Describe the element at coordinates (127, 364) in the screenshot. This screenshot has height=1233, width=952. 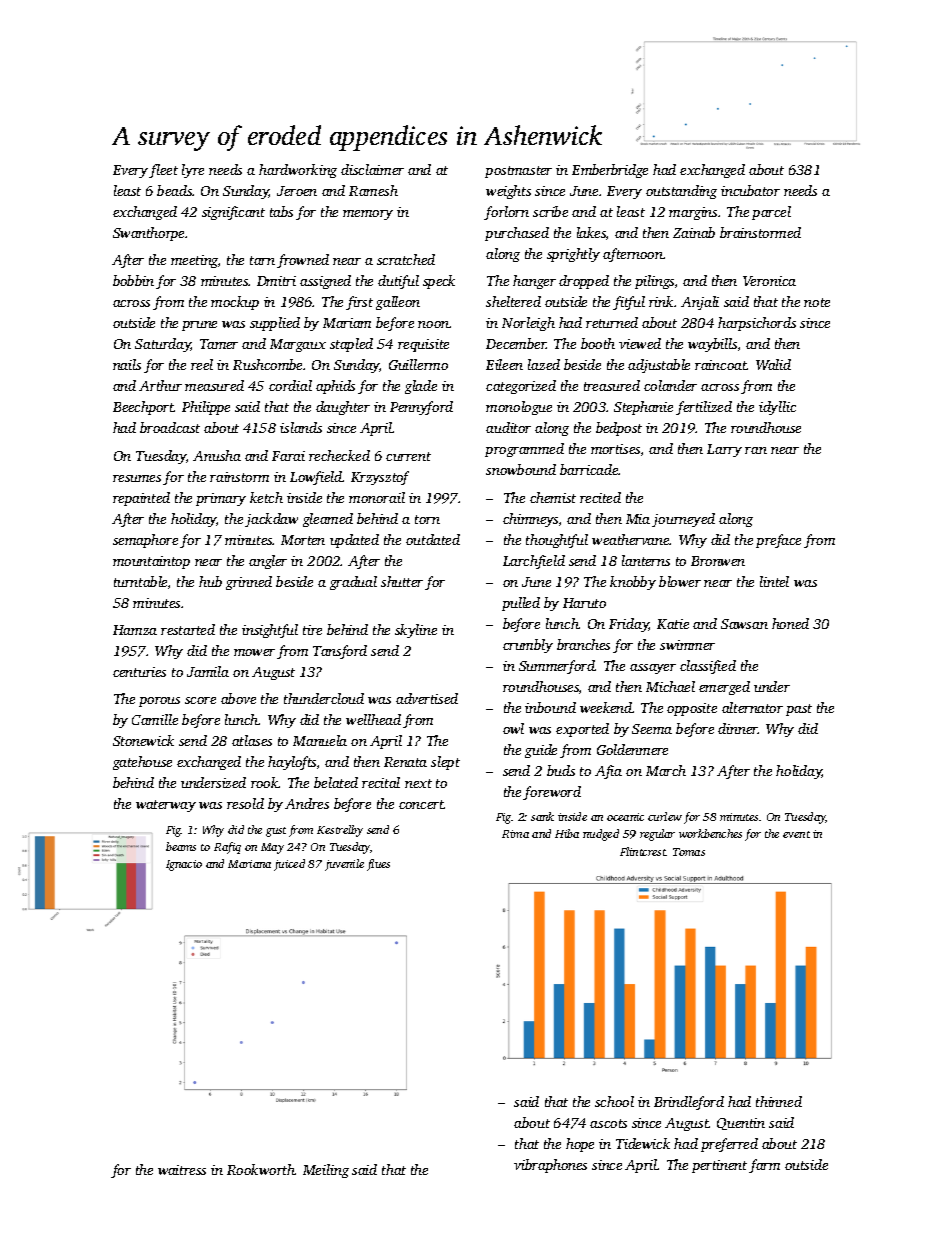
I see `nails` at that location.
